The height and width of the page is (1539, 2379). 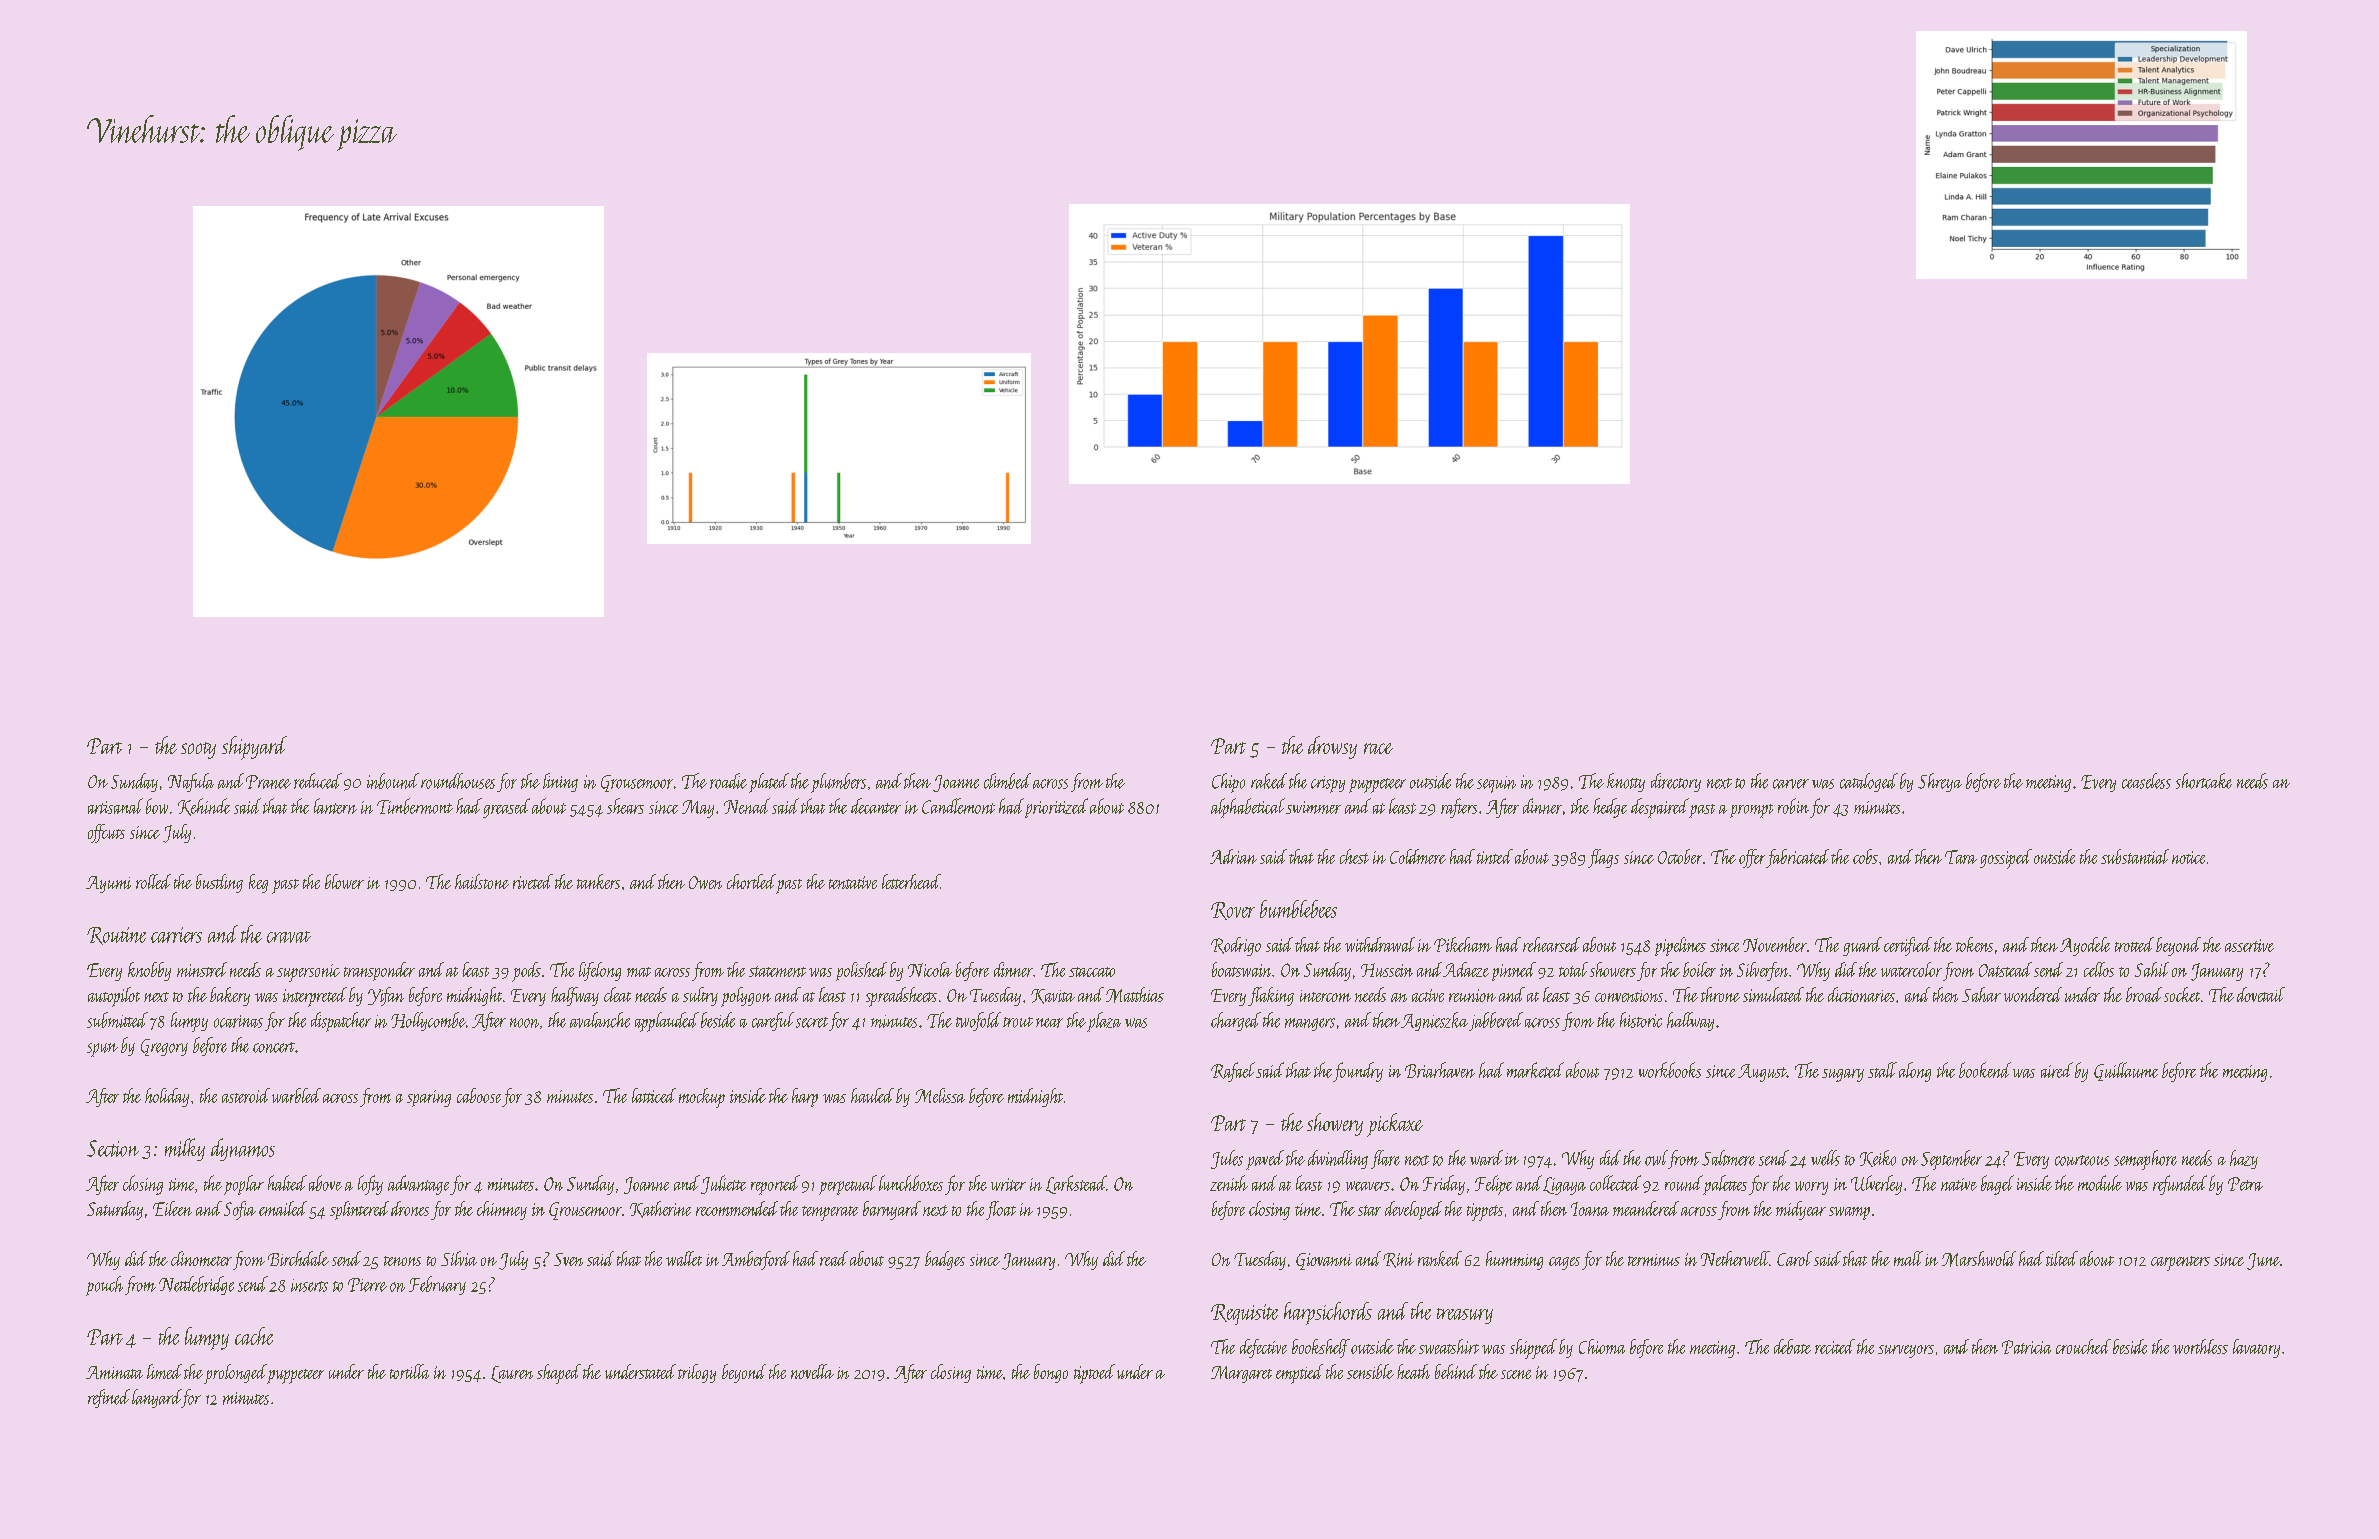 What do you see at coordinates (1940, 782) in the page?
I see `Shreya` at bounding box center [1940, 782].
